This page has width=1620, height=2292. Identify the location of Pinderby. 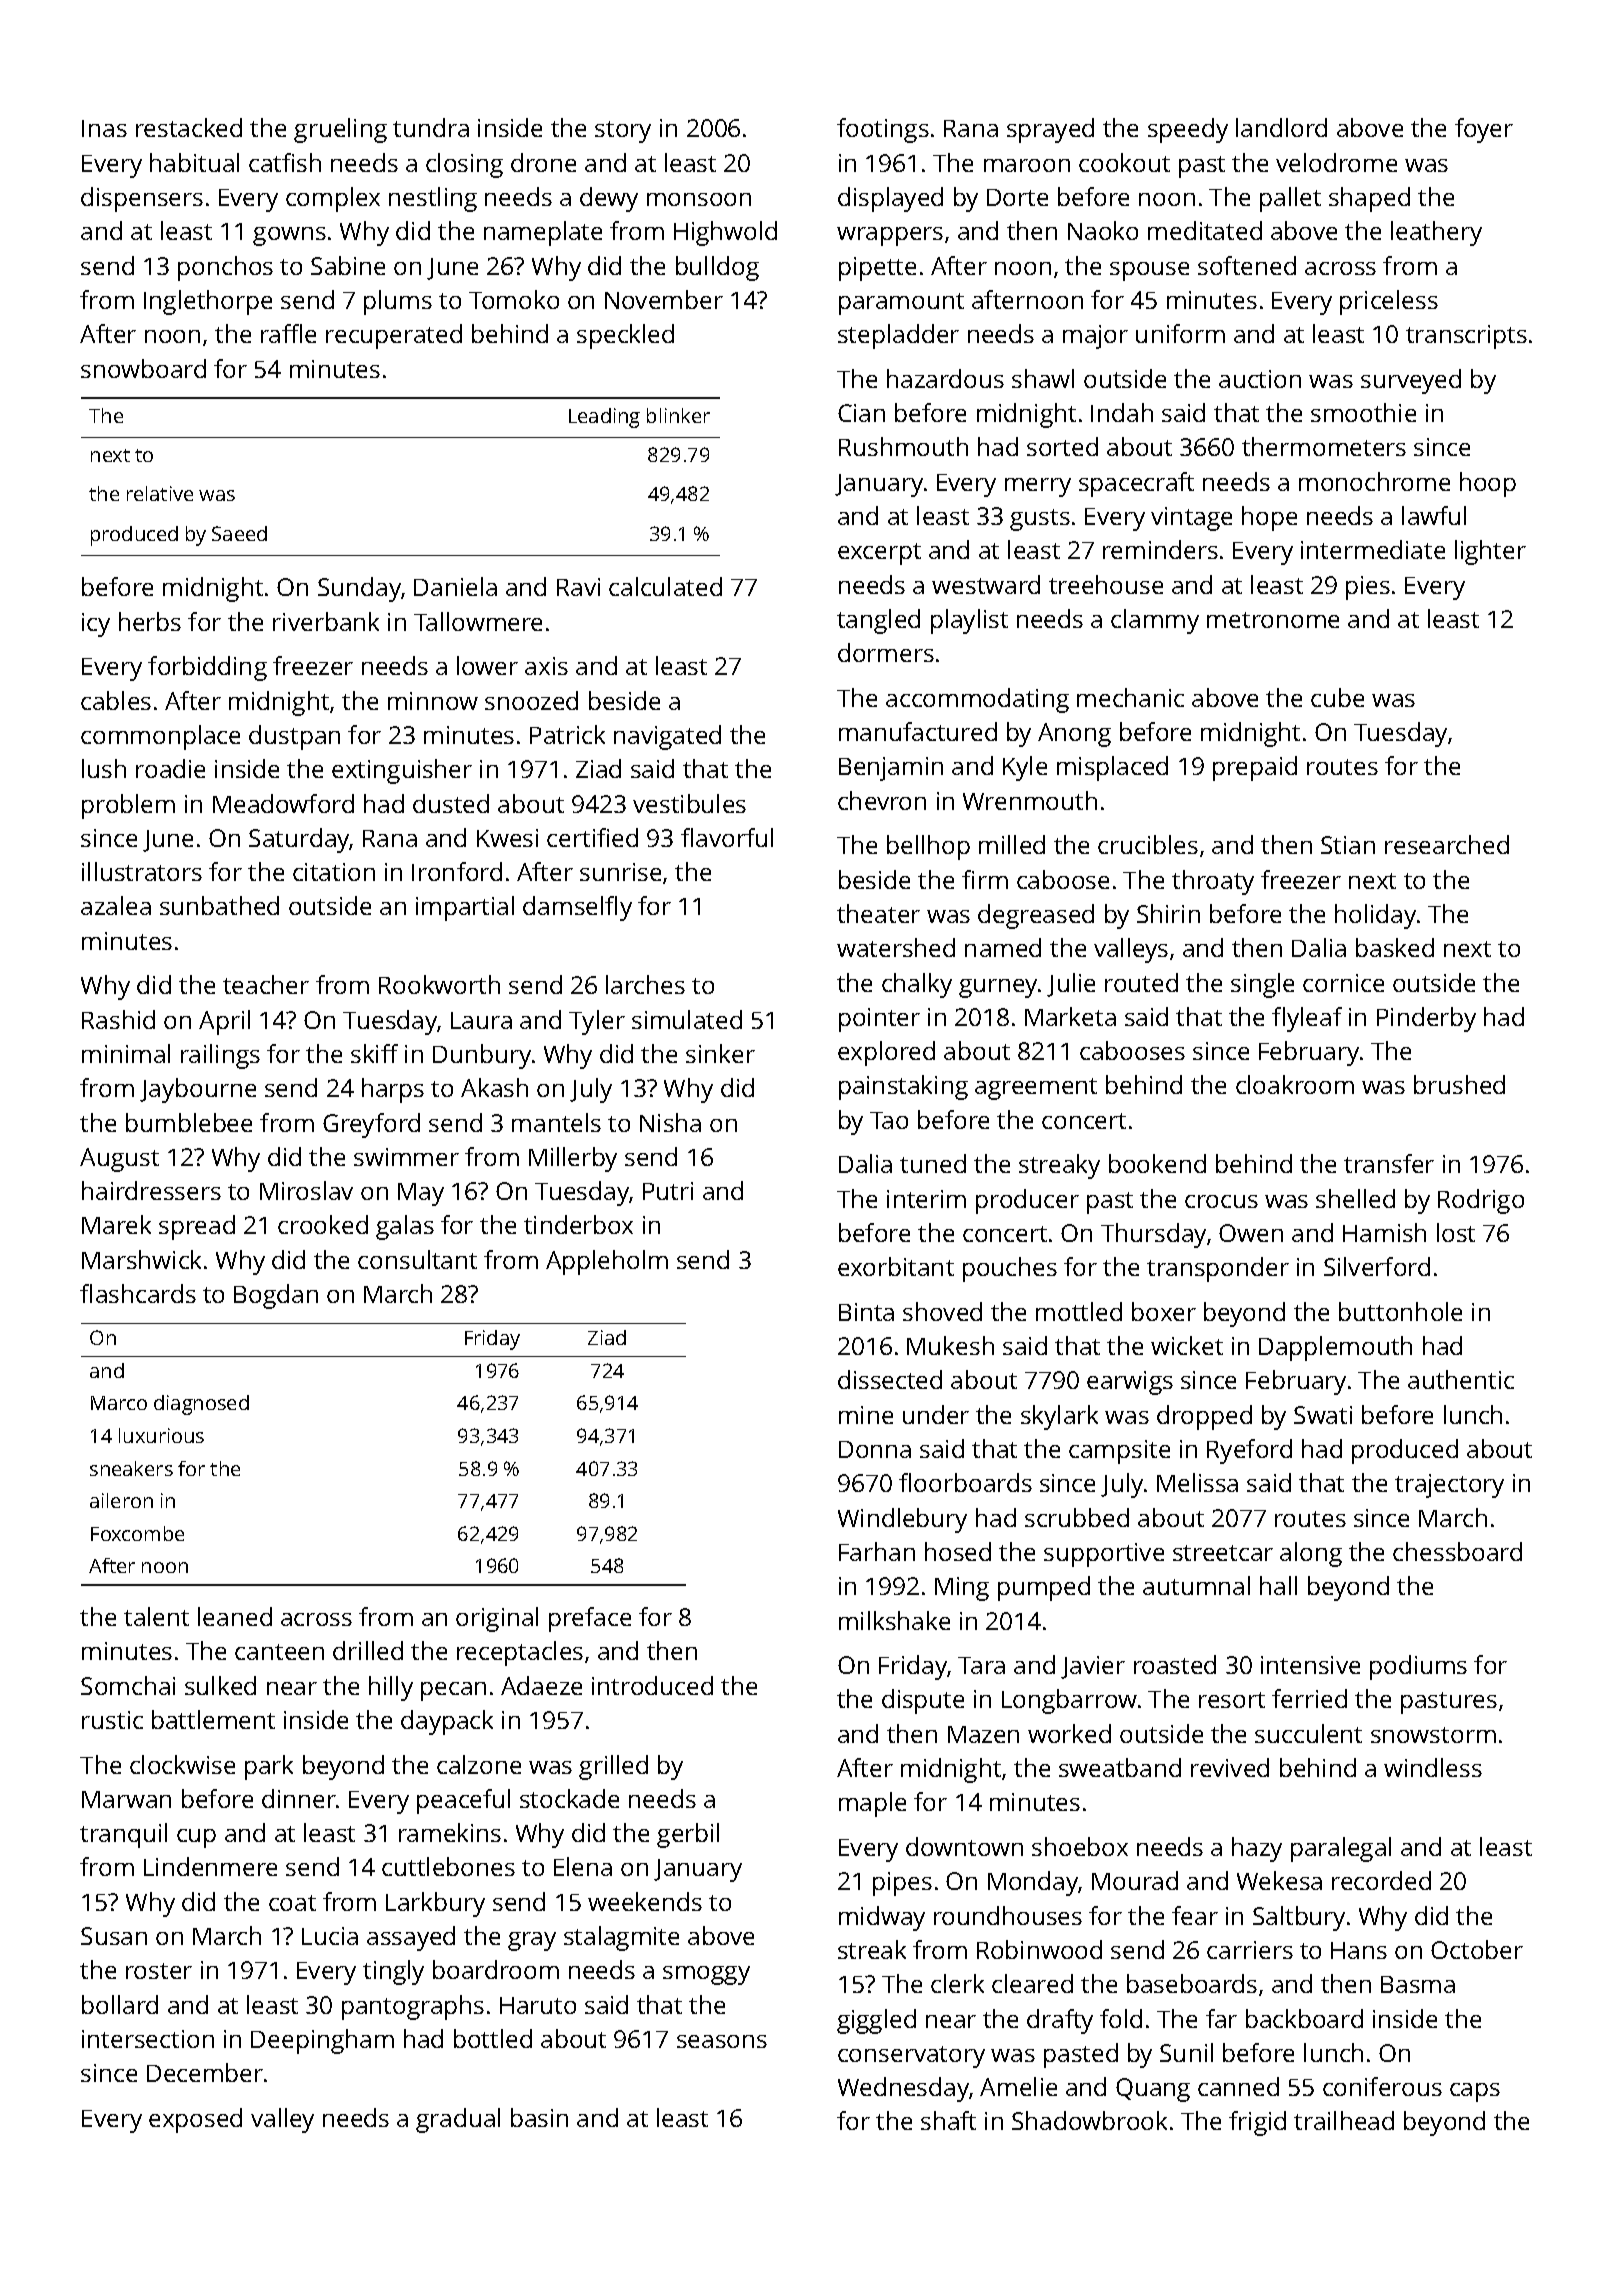
(1426, 1019).
